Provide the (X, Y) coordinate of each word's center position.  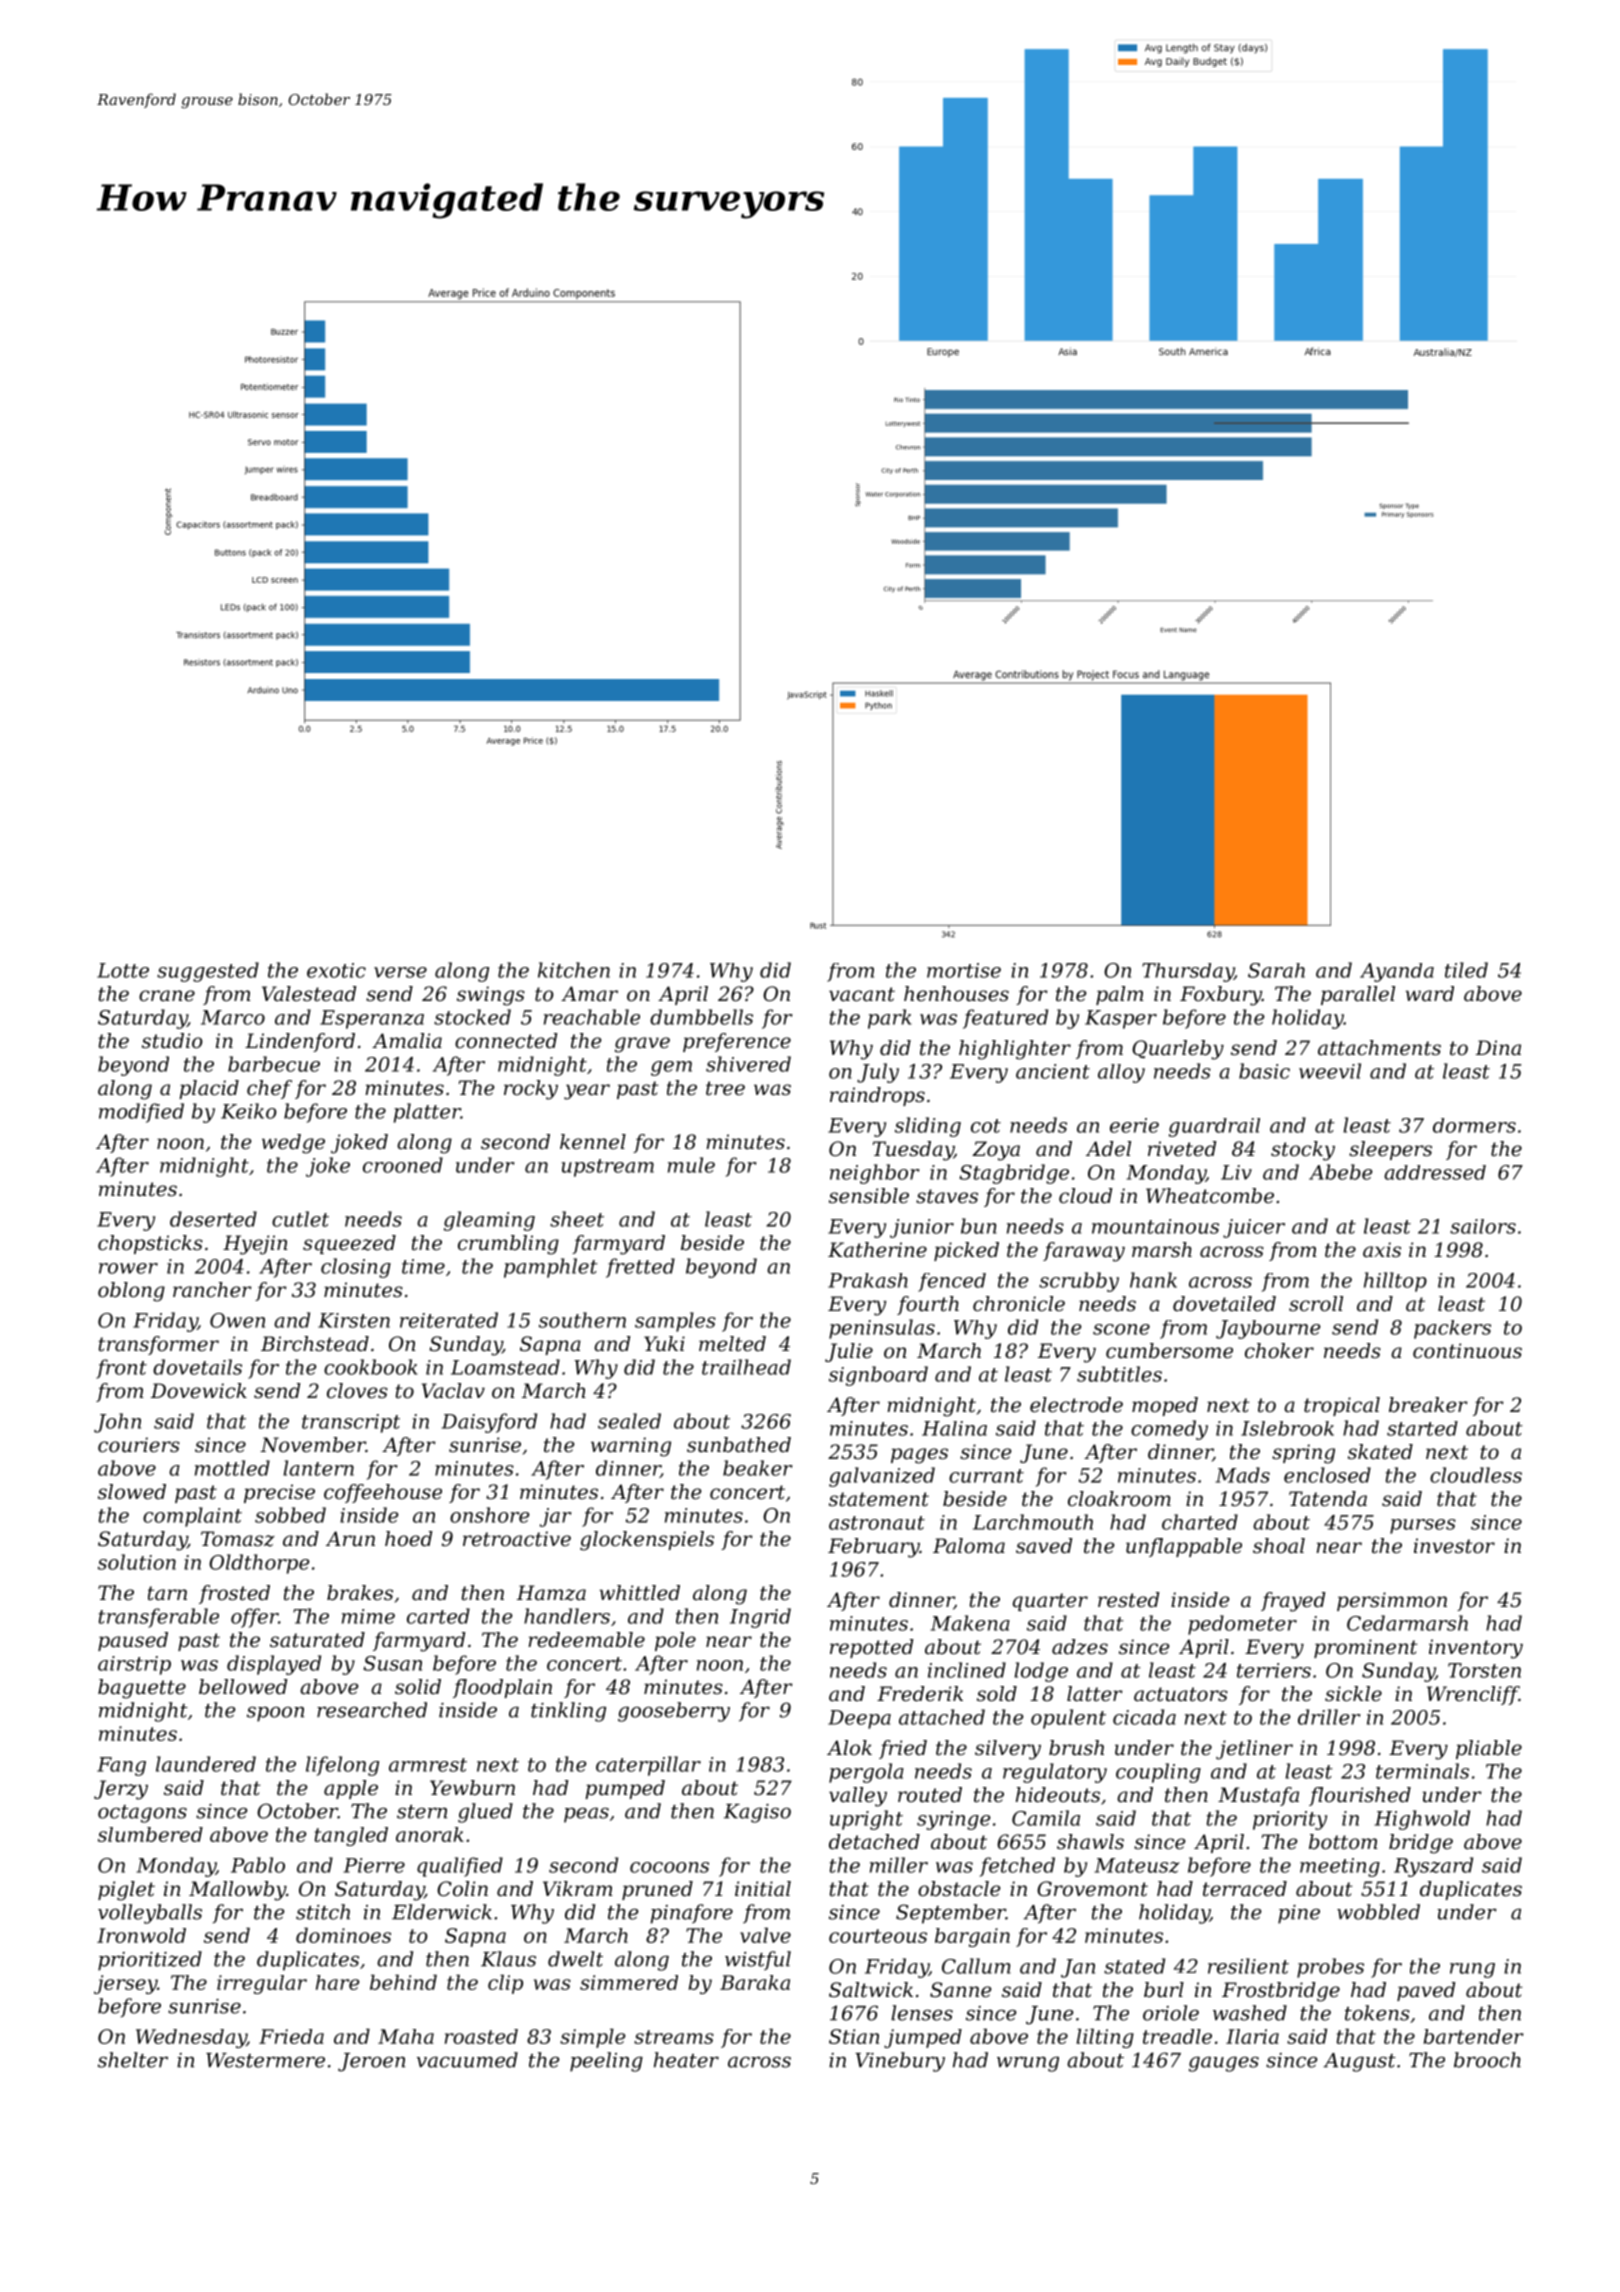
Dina (1498, 1048)
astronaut (877, 1523)
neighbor (875, 1174)
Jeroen (371, 2062)
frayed (1293, 1602)
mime (368, 1616)
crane (167, 996)
